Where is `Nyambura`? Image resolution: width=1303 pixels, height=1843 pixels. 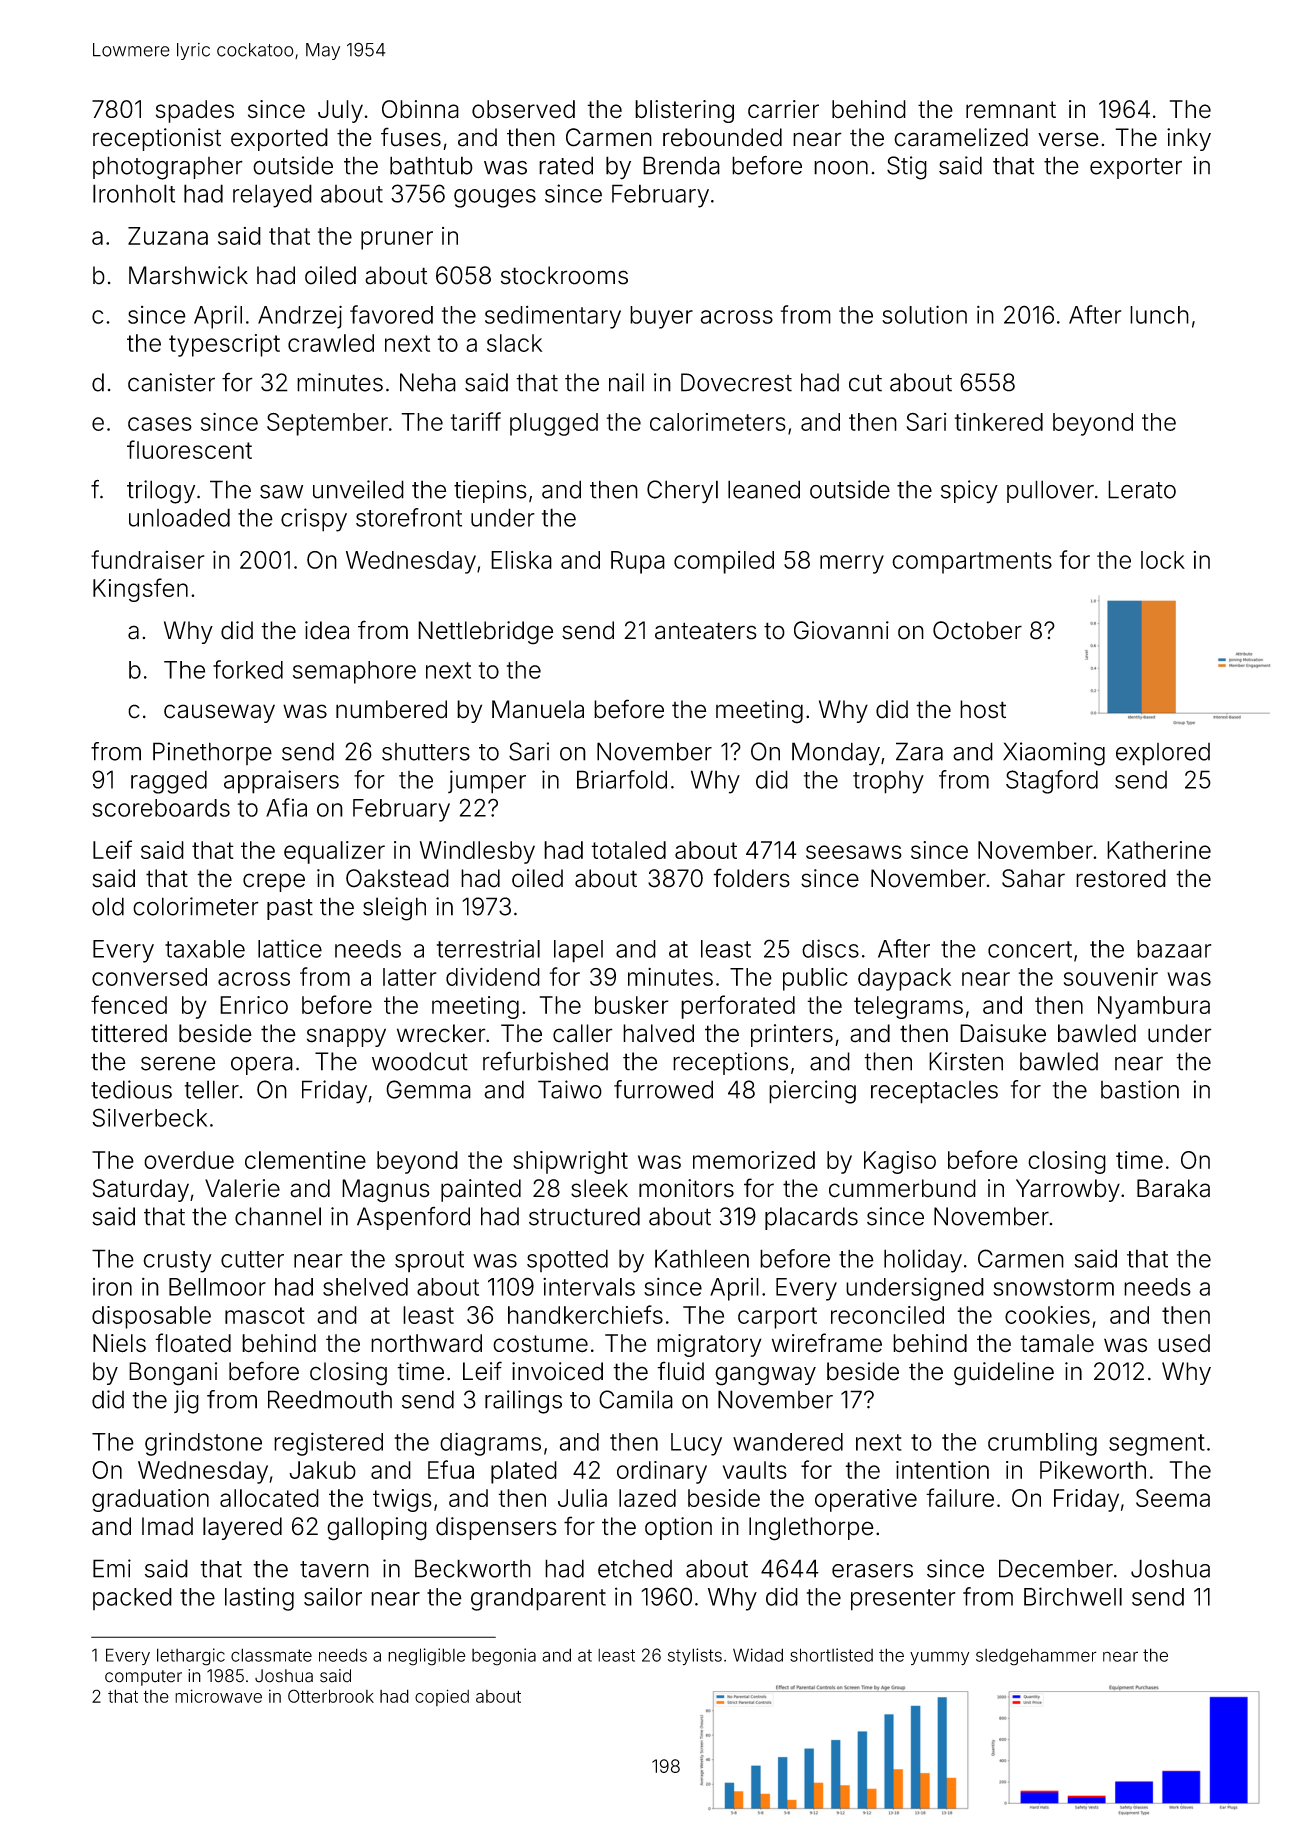 Nyambura is located at coordinates (1154, 1007).
